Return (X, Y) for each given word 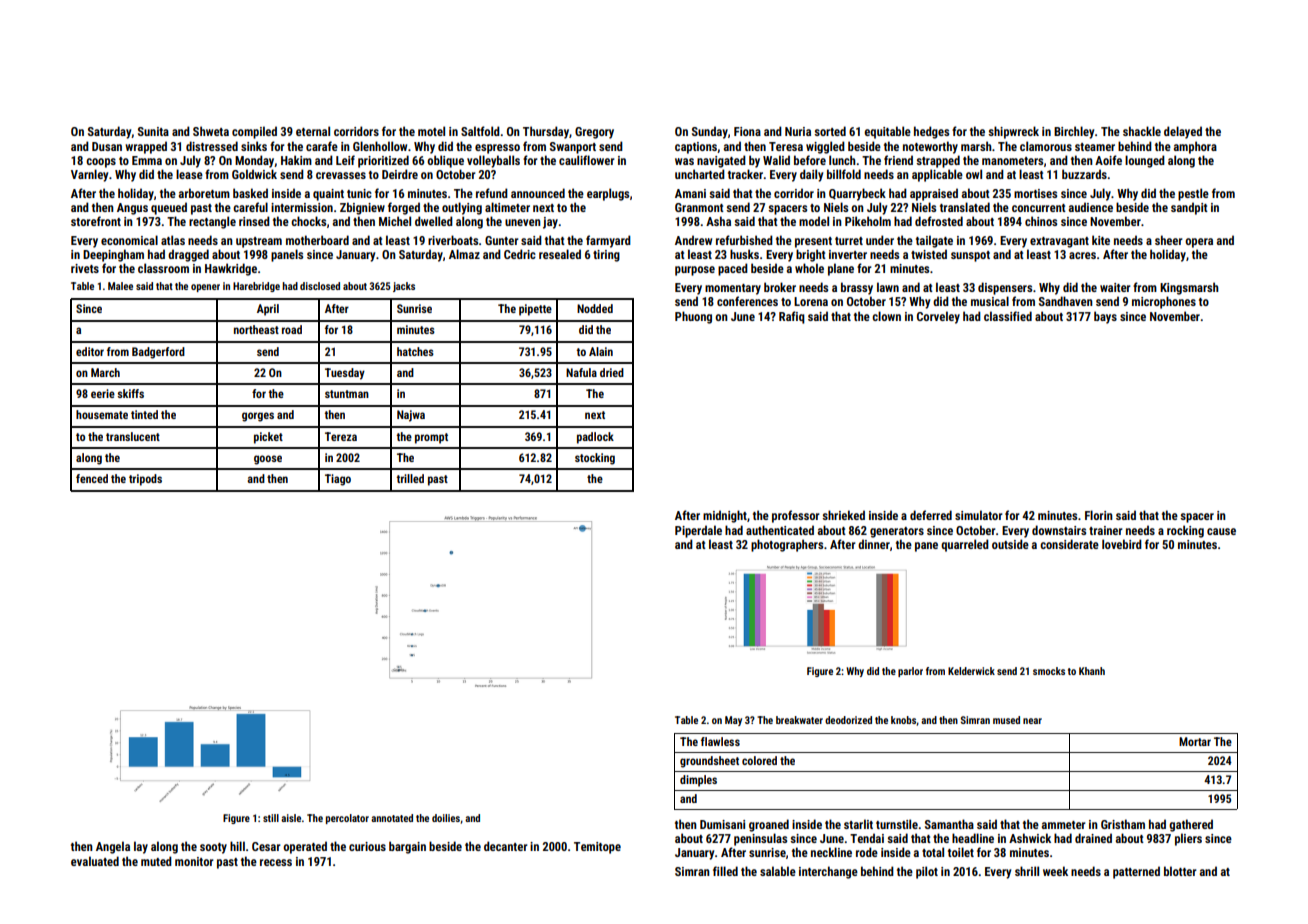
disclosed (320, 286)
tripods (145, 480)
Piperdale (698, 531)
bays (1105, 317)
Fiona (747, 131)
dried (612, 372)
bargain (407, 847)
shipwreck (1013, 132)
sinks (254, 146)
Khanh (1092, 671)
